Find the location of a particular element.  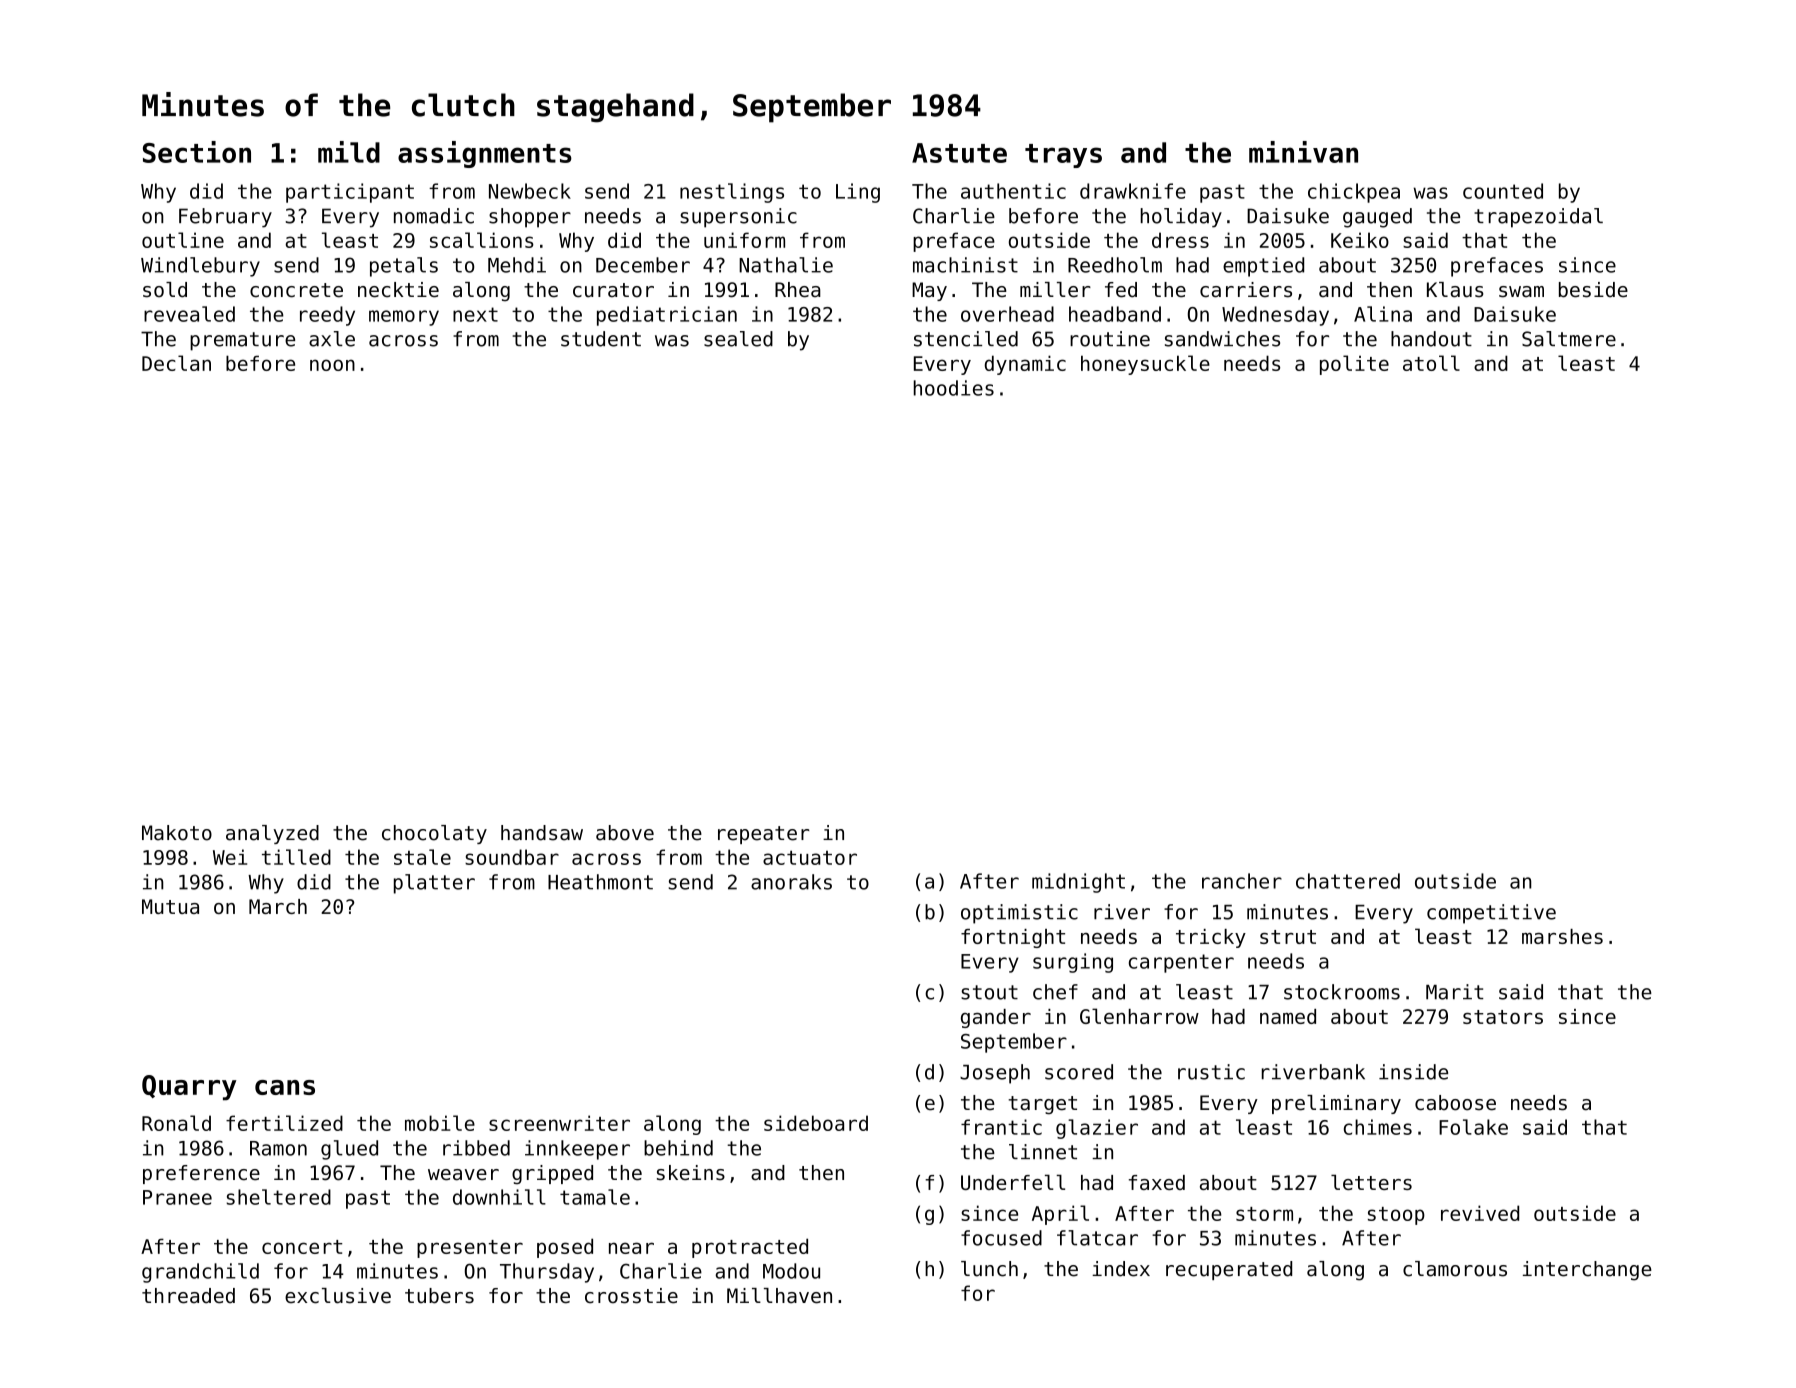

chattered is located at coordinates (1348, 881).
